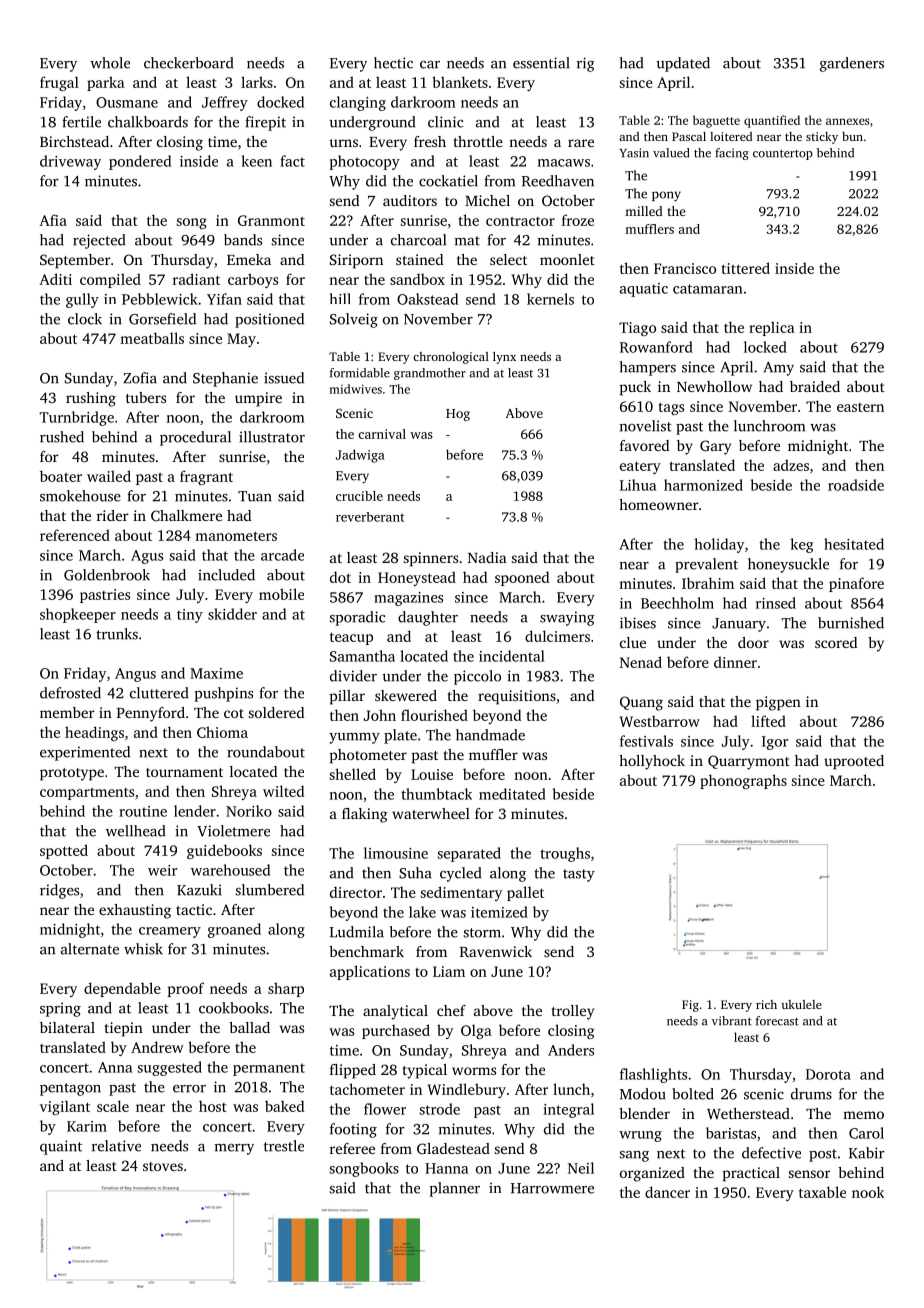 This screenshot has width=924, height=1308. Describe the element at coordinates (504, 358) in the screenshot. I see `lynx` at that location.
